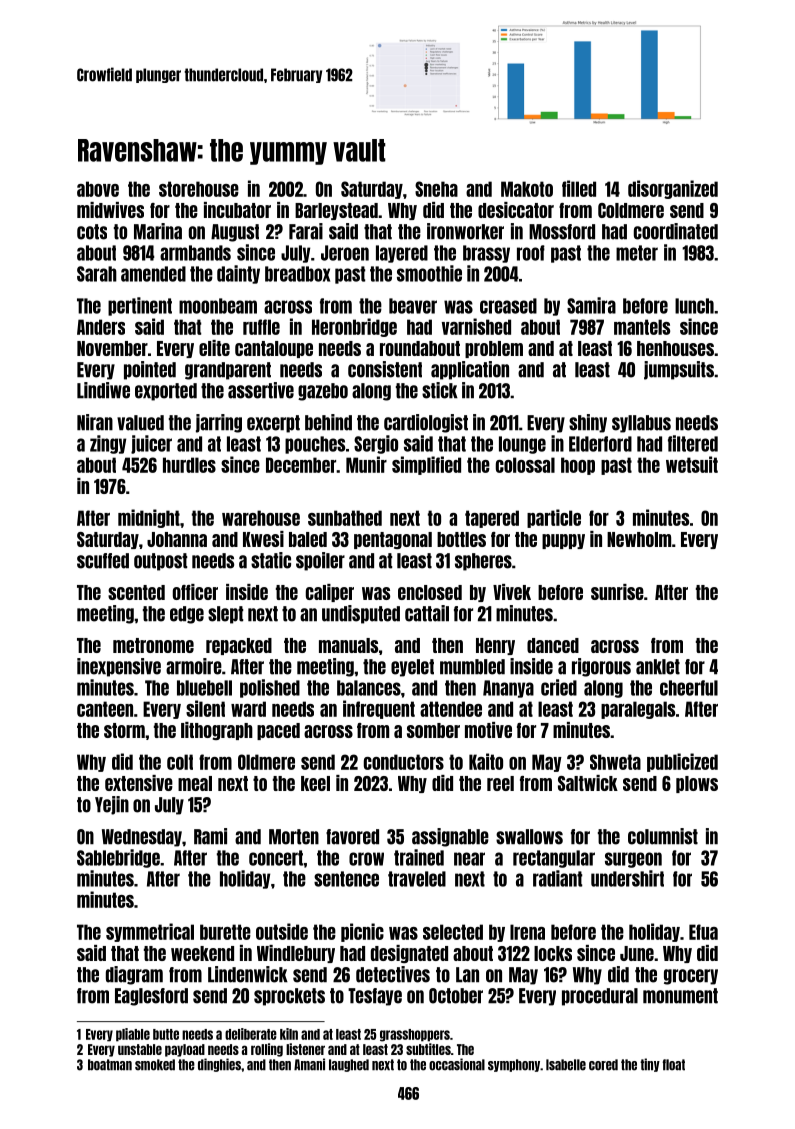 The image size is (795, 1129). What do you see at coordinates (345, 253) in the page?
I see `Jeroen` at bounding box center [345, 253].
